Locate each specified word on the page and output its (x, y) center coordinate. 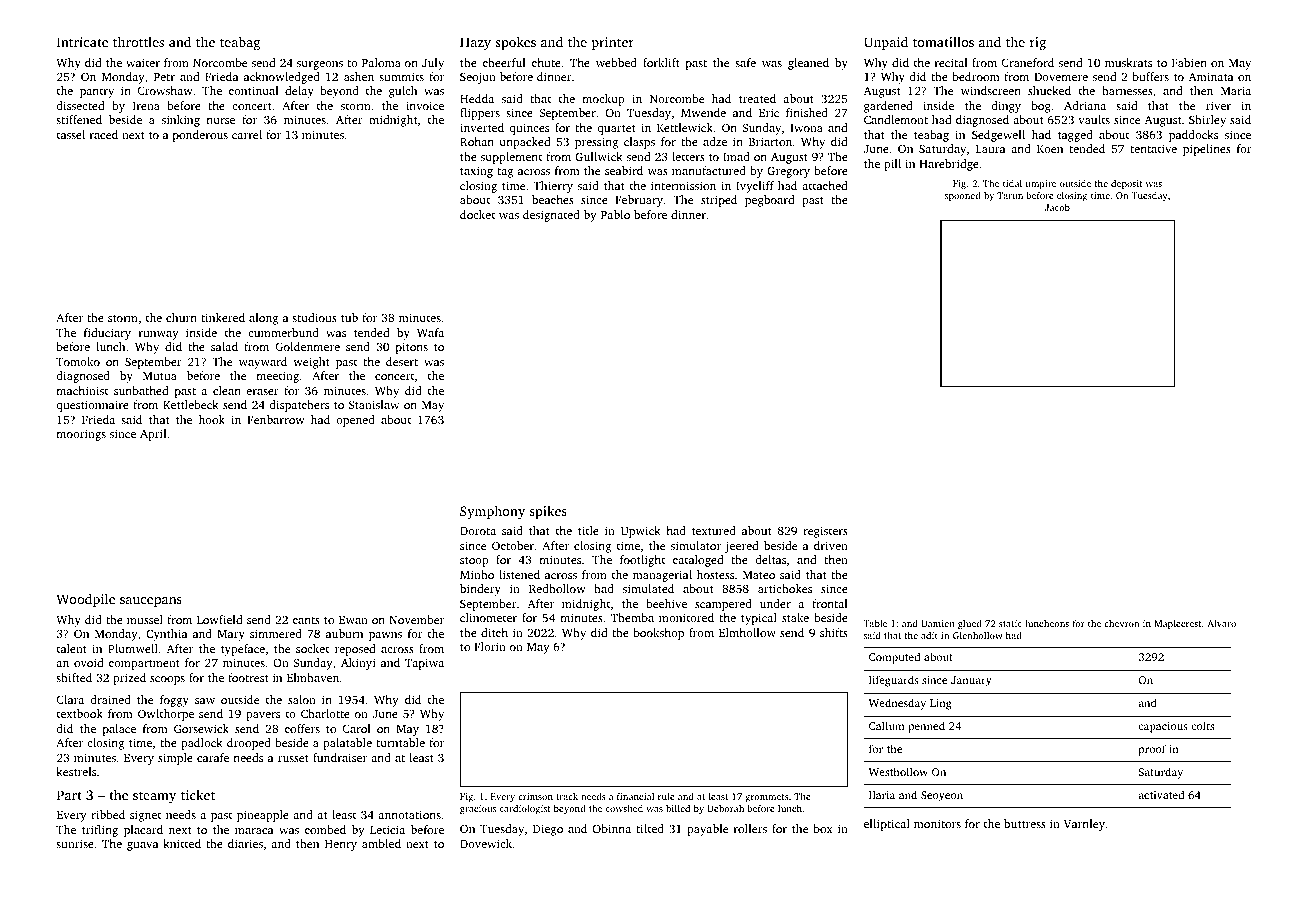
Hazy (475, 43)
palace (119, 730)
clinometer (488, 617)
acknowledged (282, 78)
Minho (477, 574)
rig (1038, 43)
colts (1202, 725)
